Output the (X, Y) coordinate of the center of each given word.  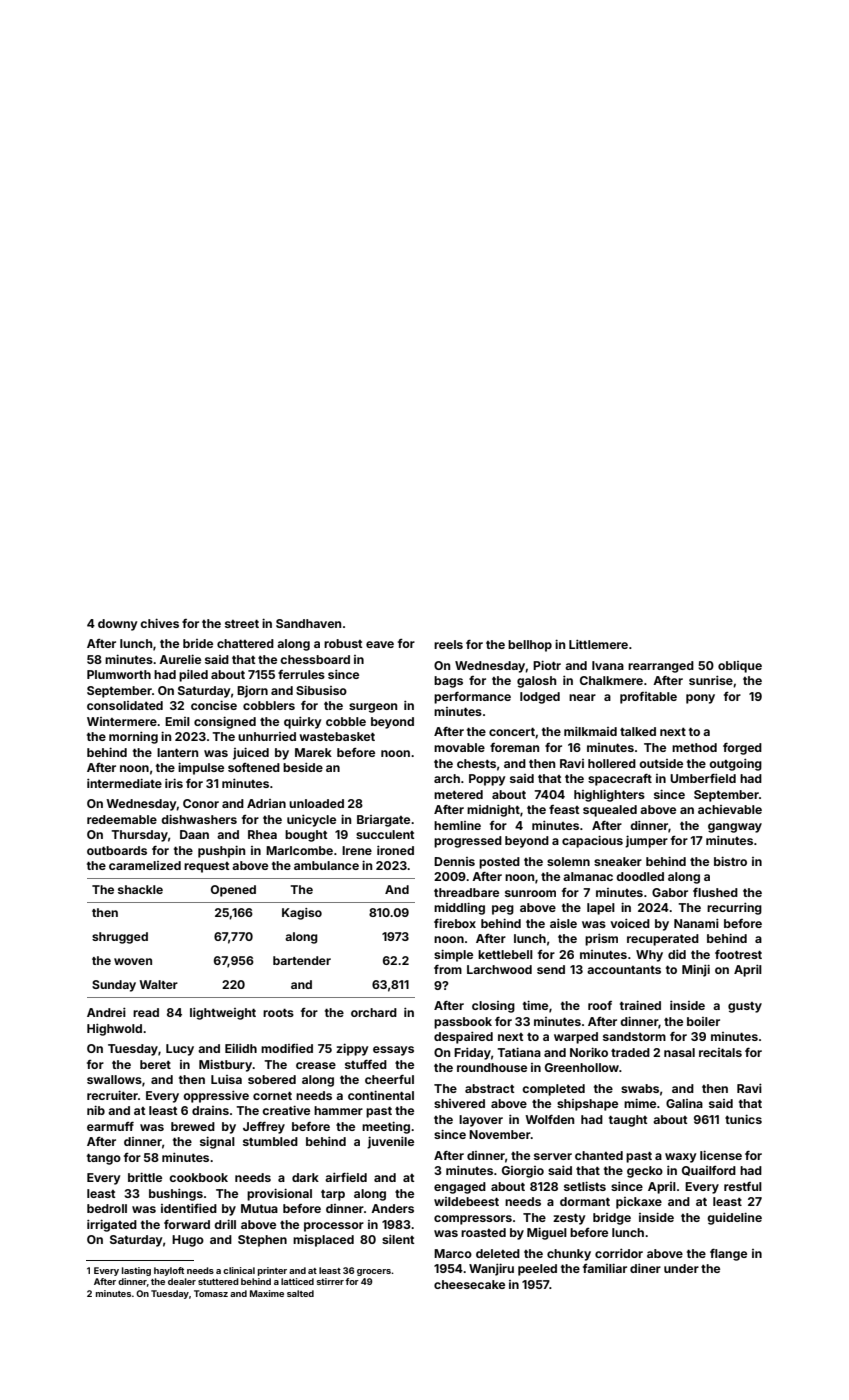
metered (458, 794)
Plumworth (119, 674)
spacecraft (620, 780)
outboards (117, 850)
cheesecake (469, 1284)
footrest (738, 954)
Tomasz (211, 1293)
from (448, 969)
